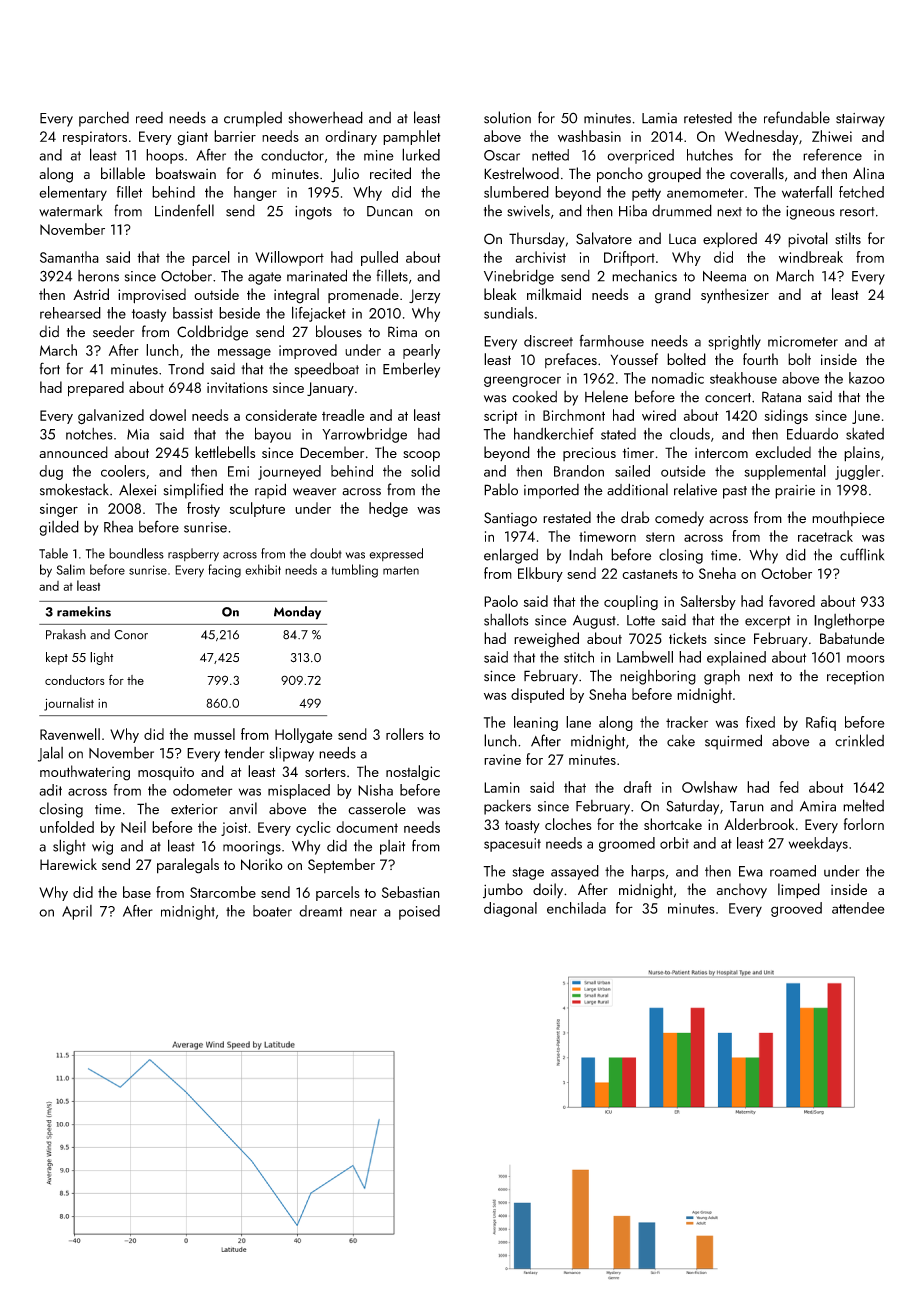 This image has width=924, height=1308. What do you see at coordinates (243, 808) in the image?
I see `anvil` at bounding box center [243, 808].
